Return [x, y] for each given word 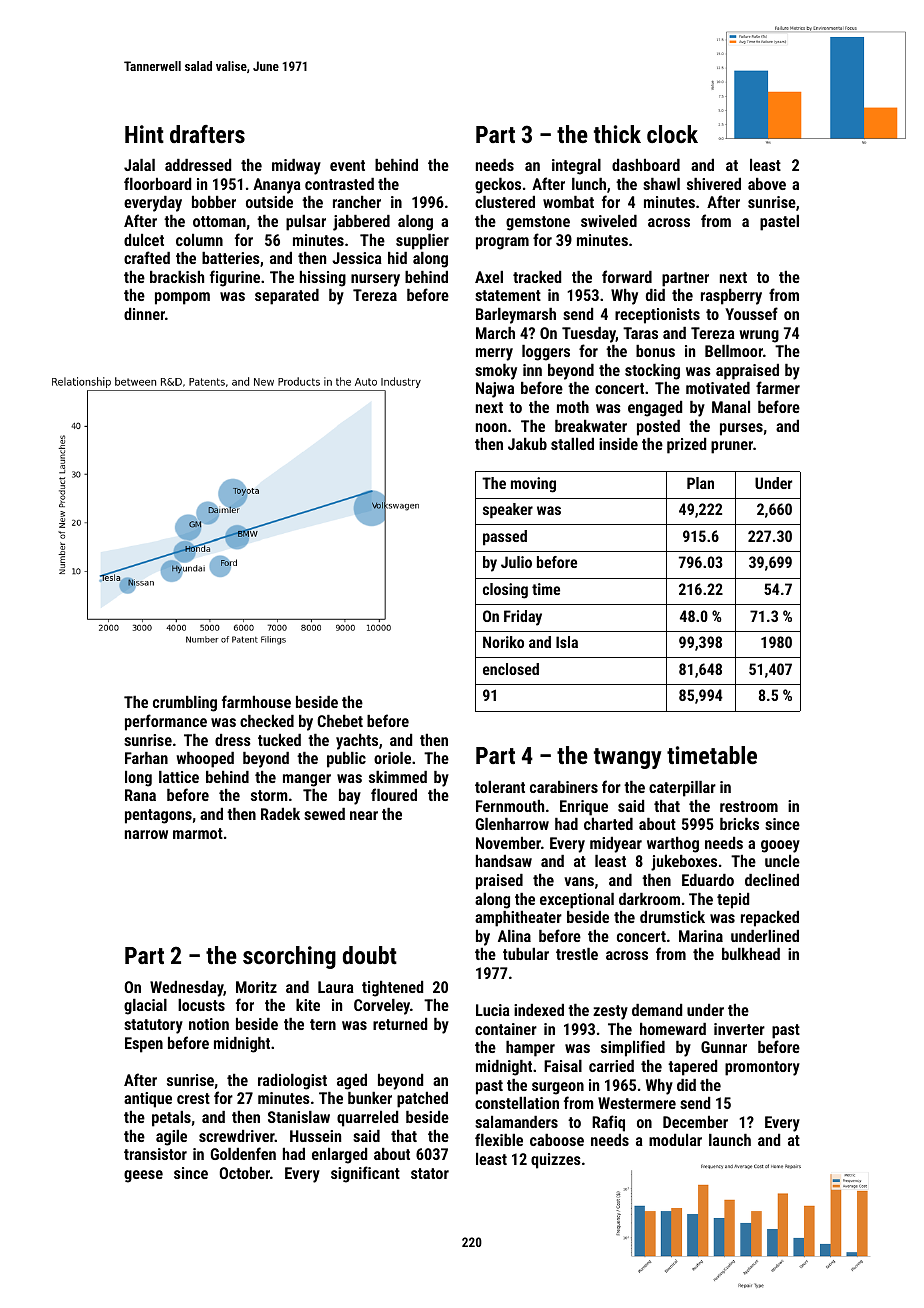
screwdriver [237, 1136]
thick [617, 134]
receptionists [657, 316]
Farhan [146, 758]
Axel [489, 277]
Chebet [340, 721]
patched [422, 1100]
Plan [700, 483]
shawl [661, 184]
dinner [144, 314]
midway [296, 167]
